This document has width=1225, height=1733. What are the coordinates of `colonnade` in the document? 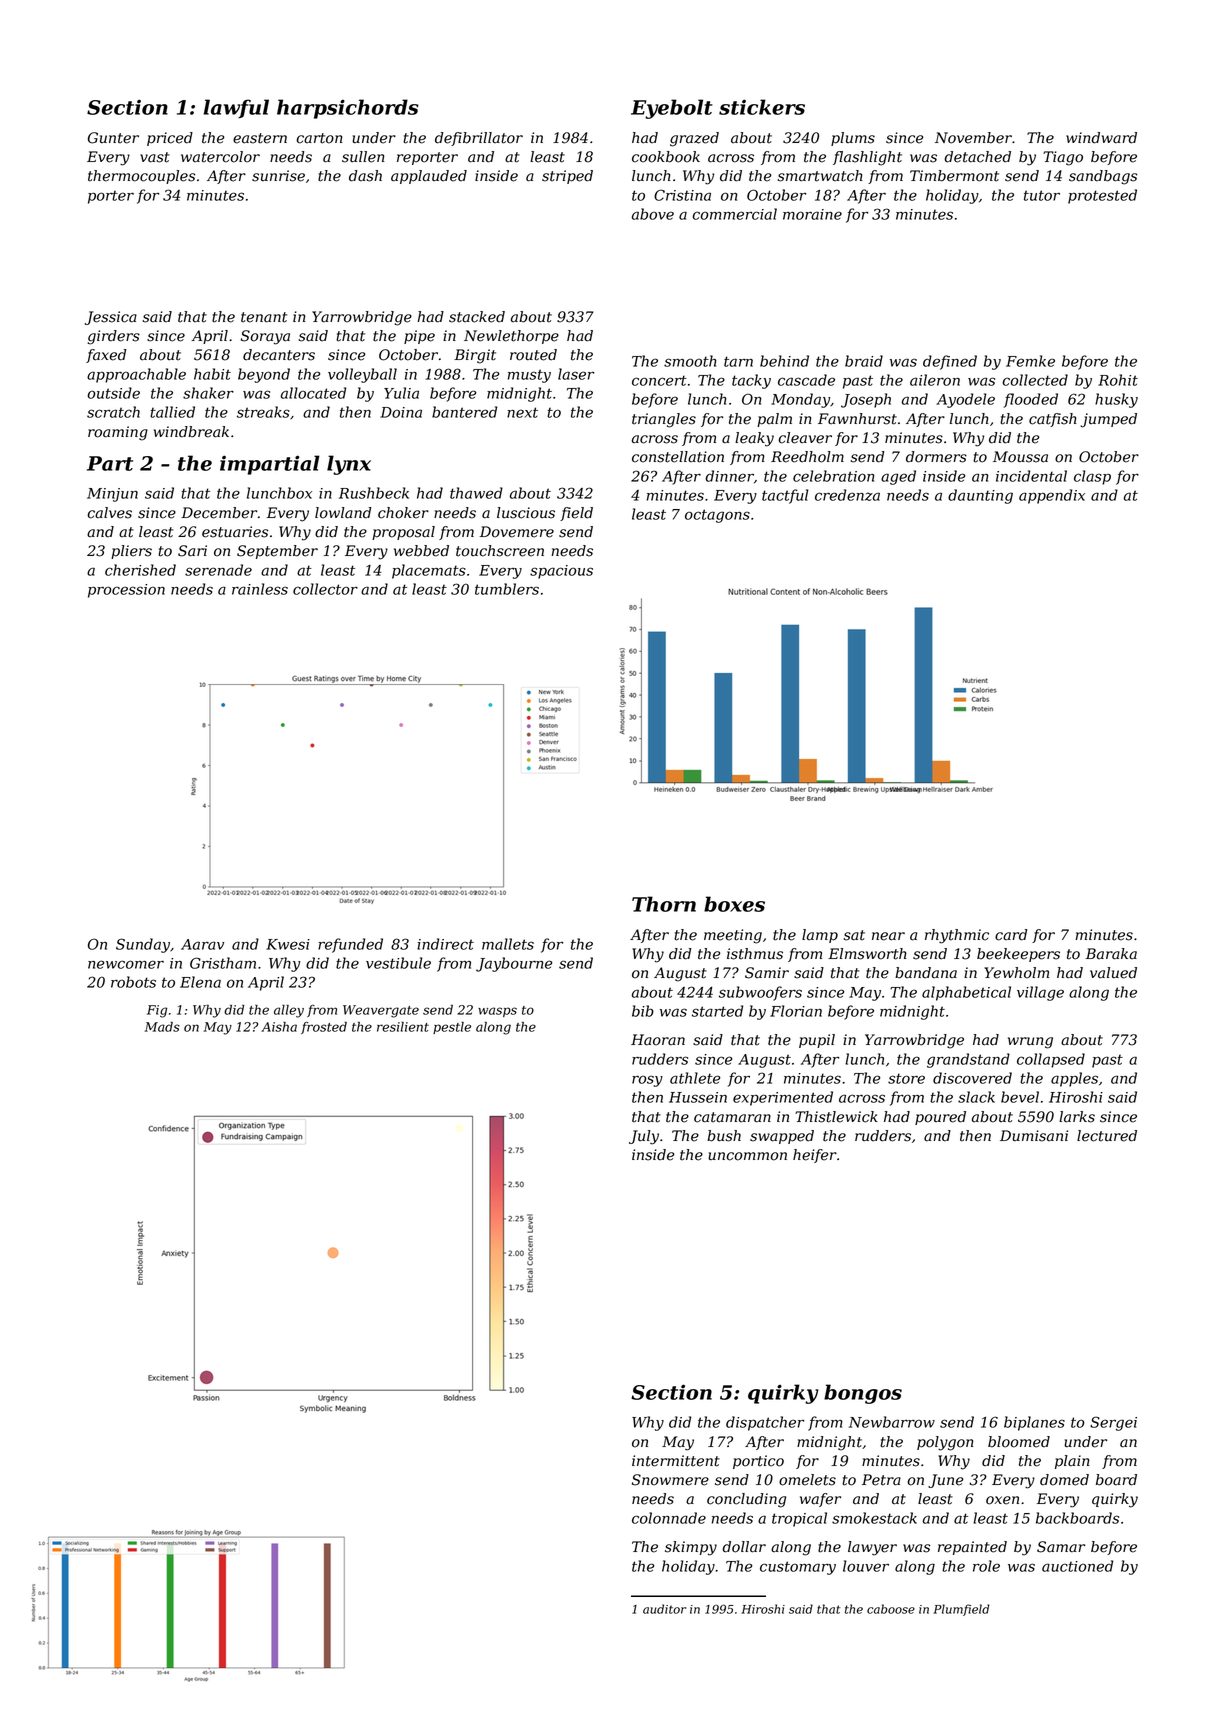 It's located at (669, 1518).
